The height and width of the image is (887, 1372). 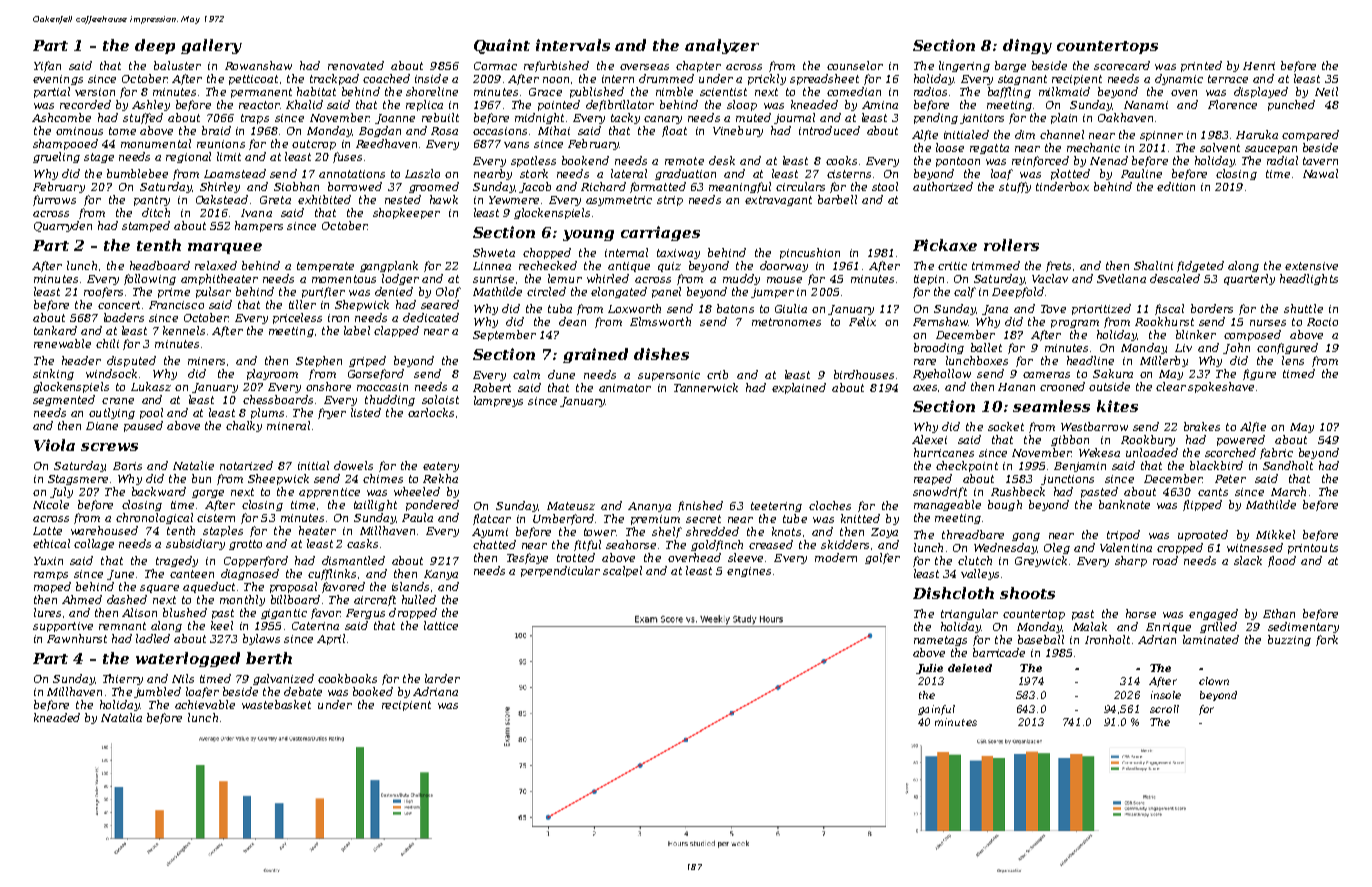 What do you see at coordinates (936, 710) in the image?
I see `gainful` at bounding box center [936, 710].
